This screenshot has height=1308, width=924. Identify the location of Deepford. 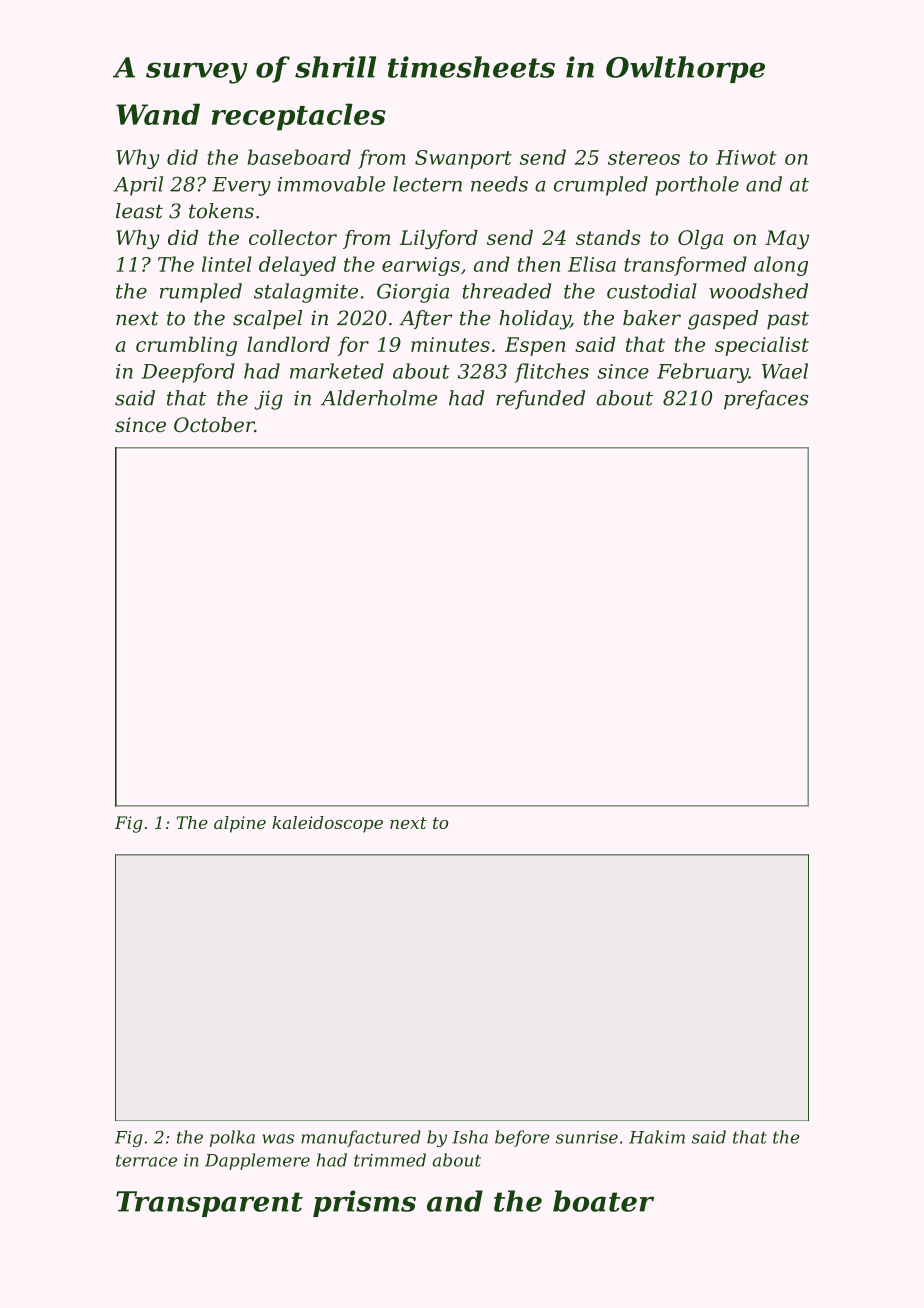
(188, 373).
